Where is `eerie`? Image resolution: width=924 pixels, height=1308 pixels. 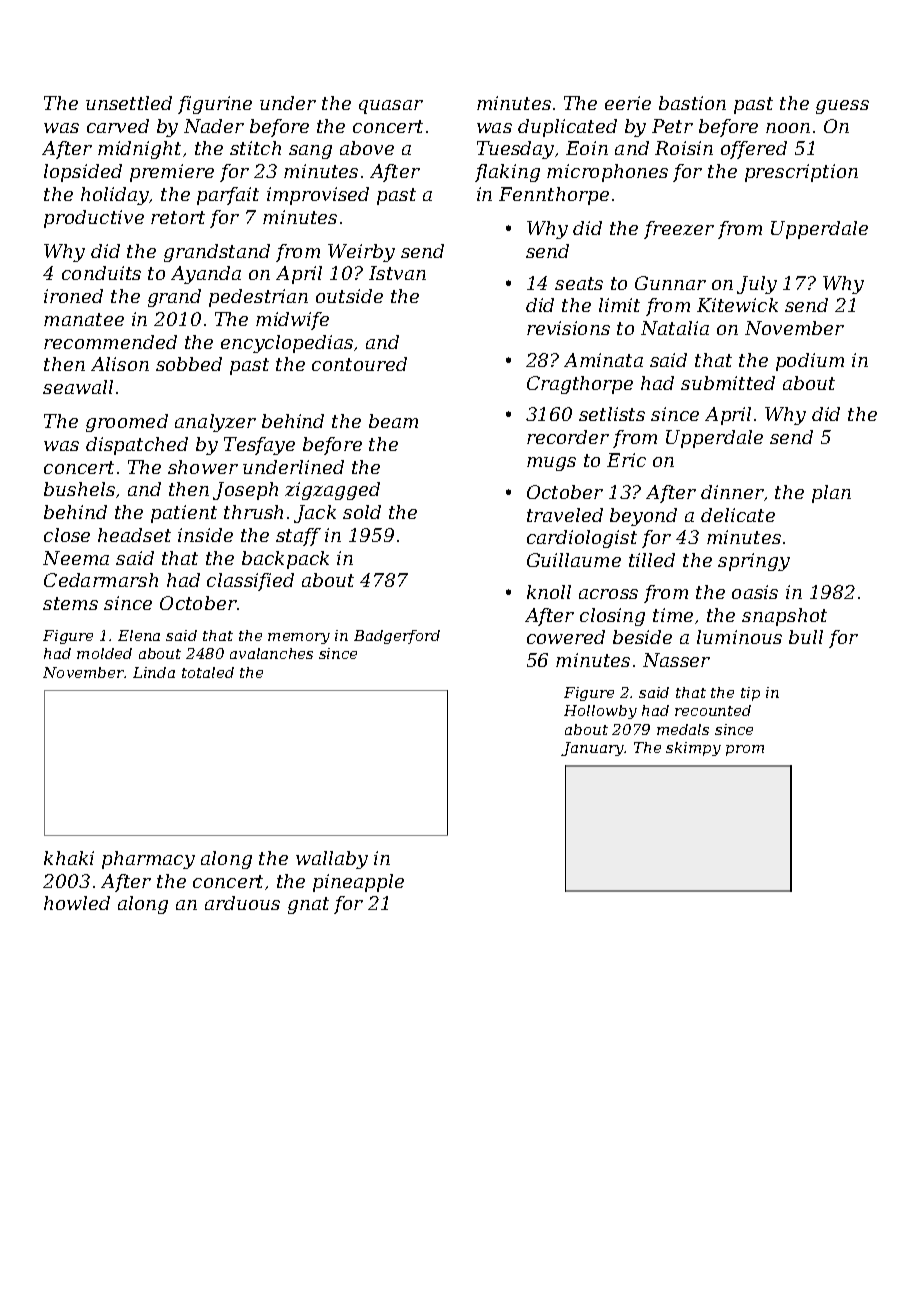 eerie is located at coordinates (628, 103).
